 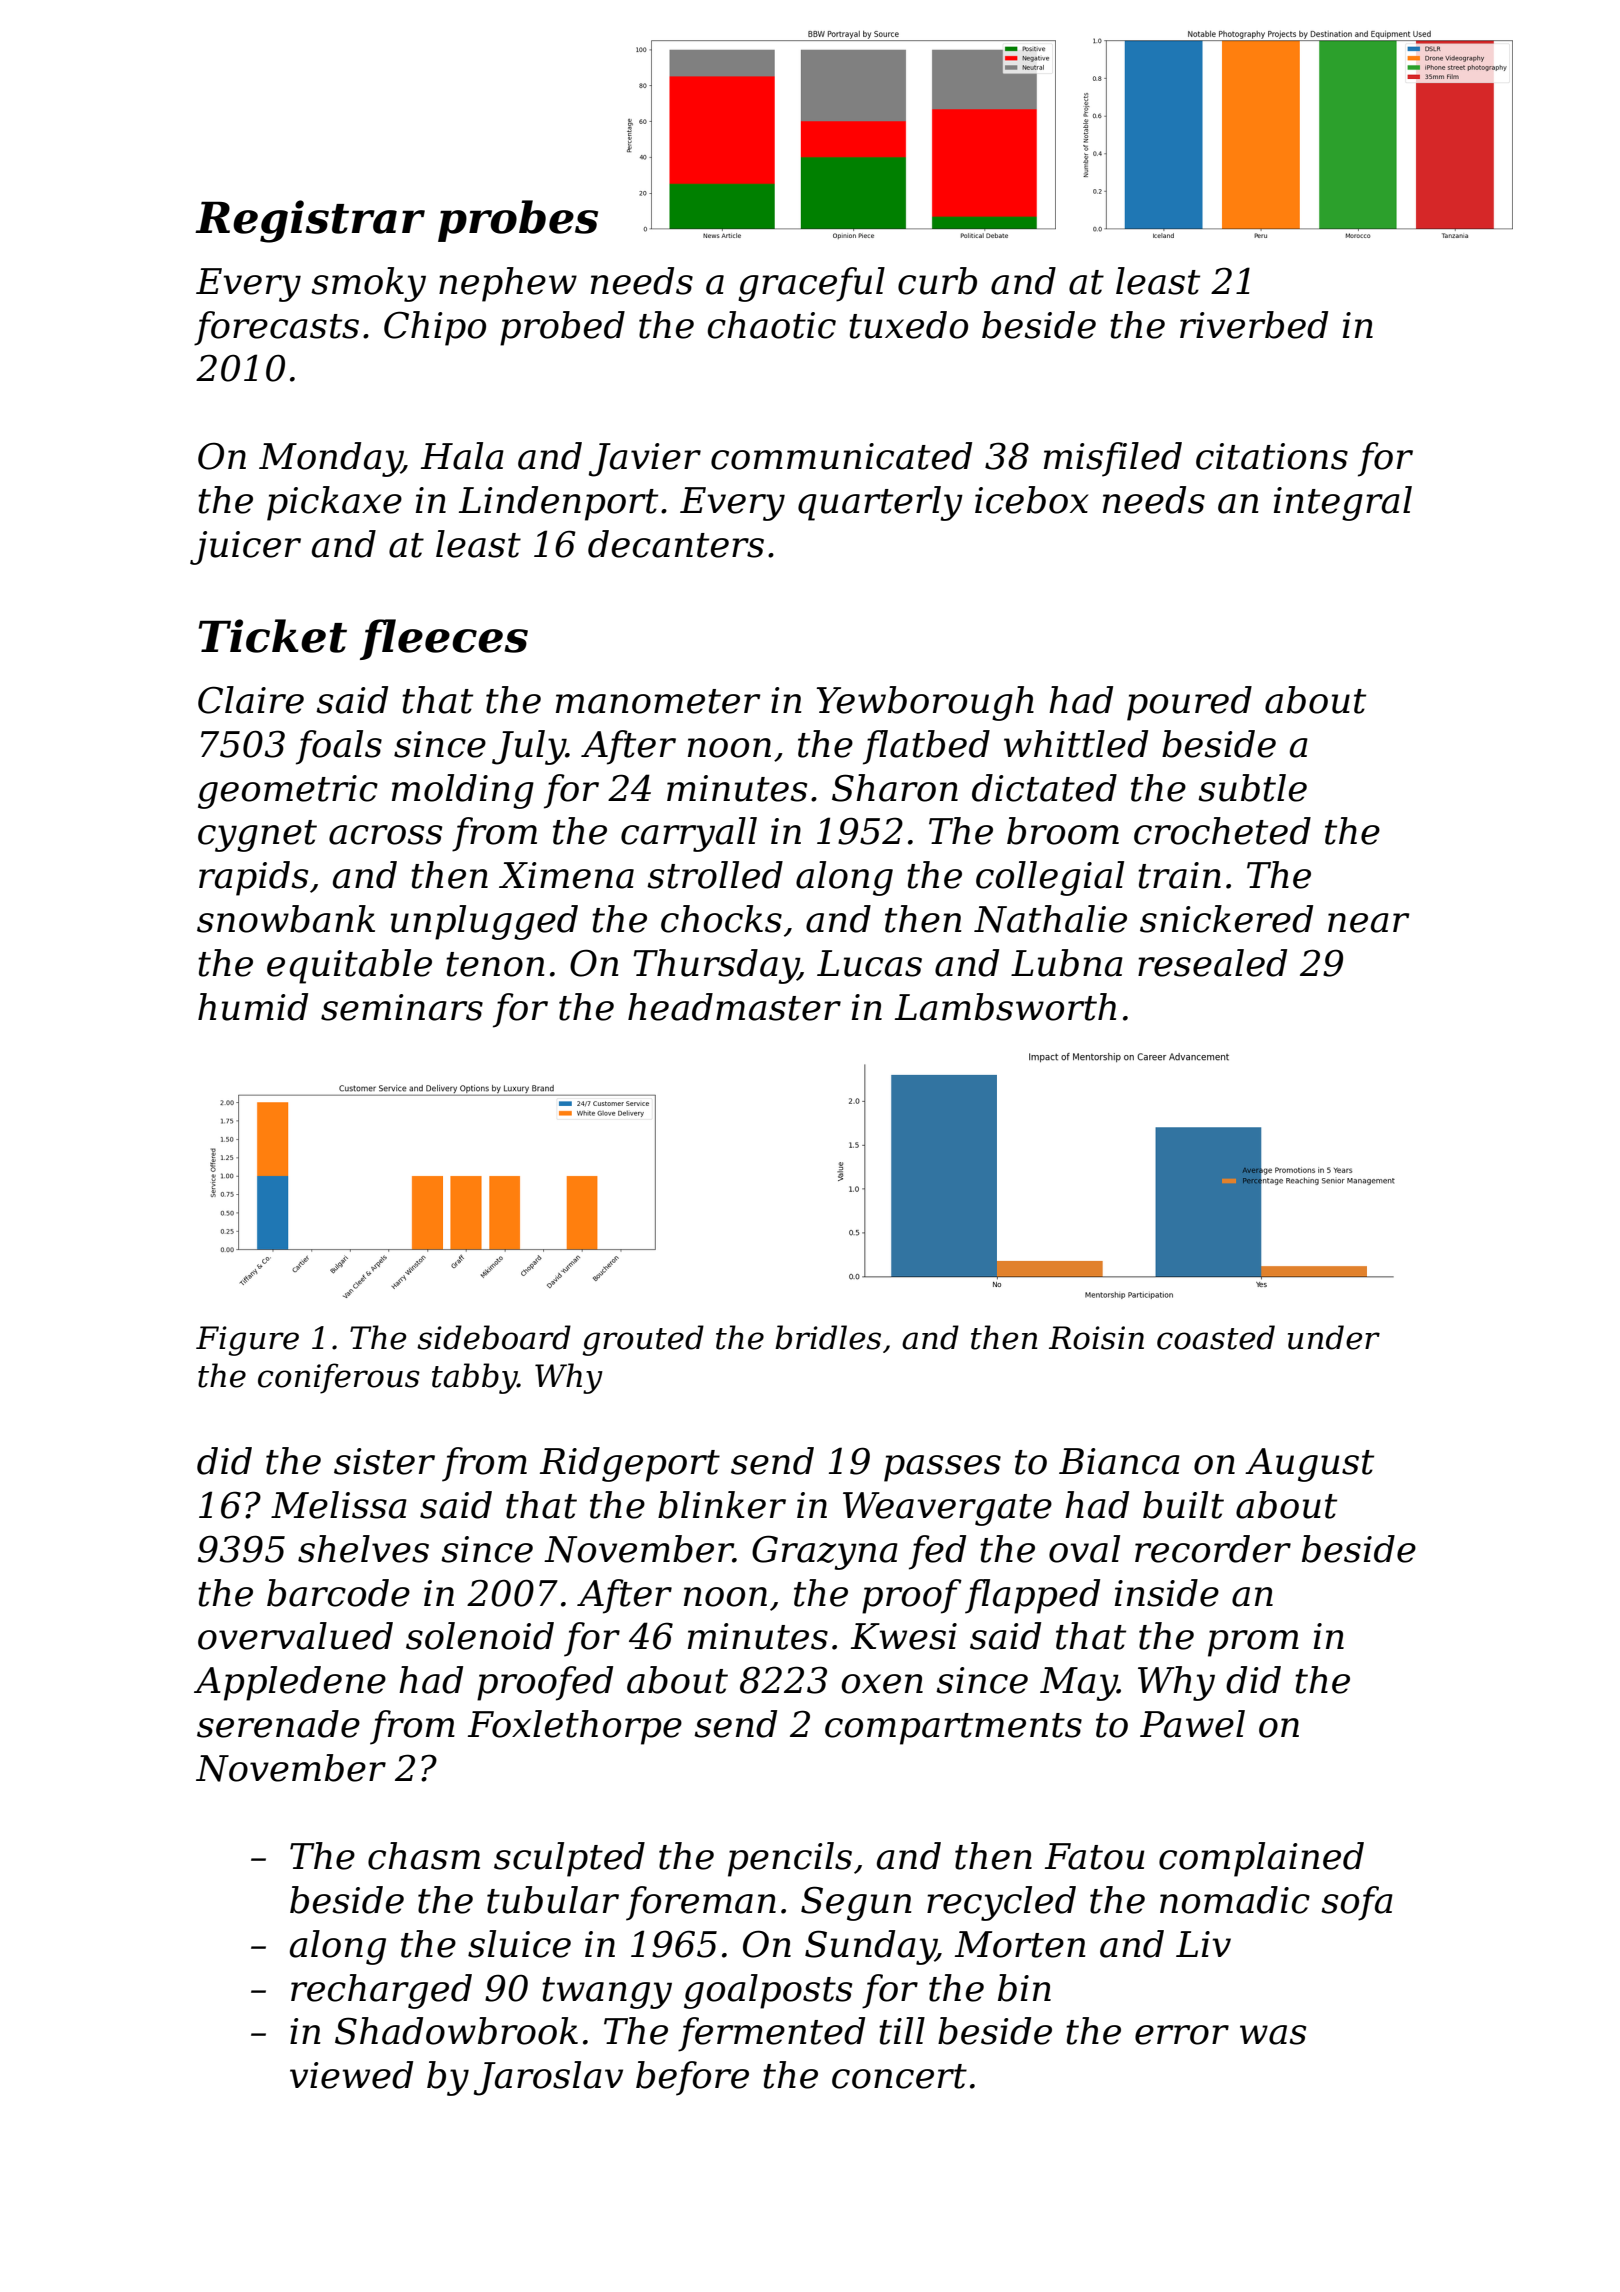 I want to click on pencils, so click(x=790, y=1859).
